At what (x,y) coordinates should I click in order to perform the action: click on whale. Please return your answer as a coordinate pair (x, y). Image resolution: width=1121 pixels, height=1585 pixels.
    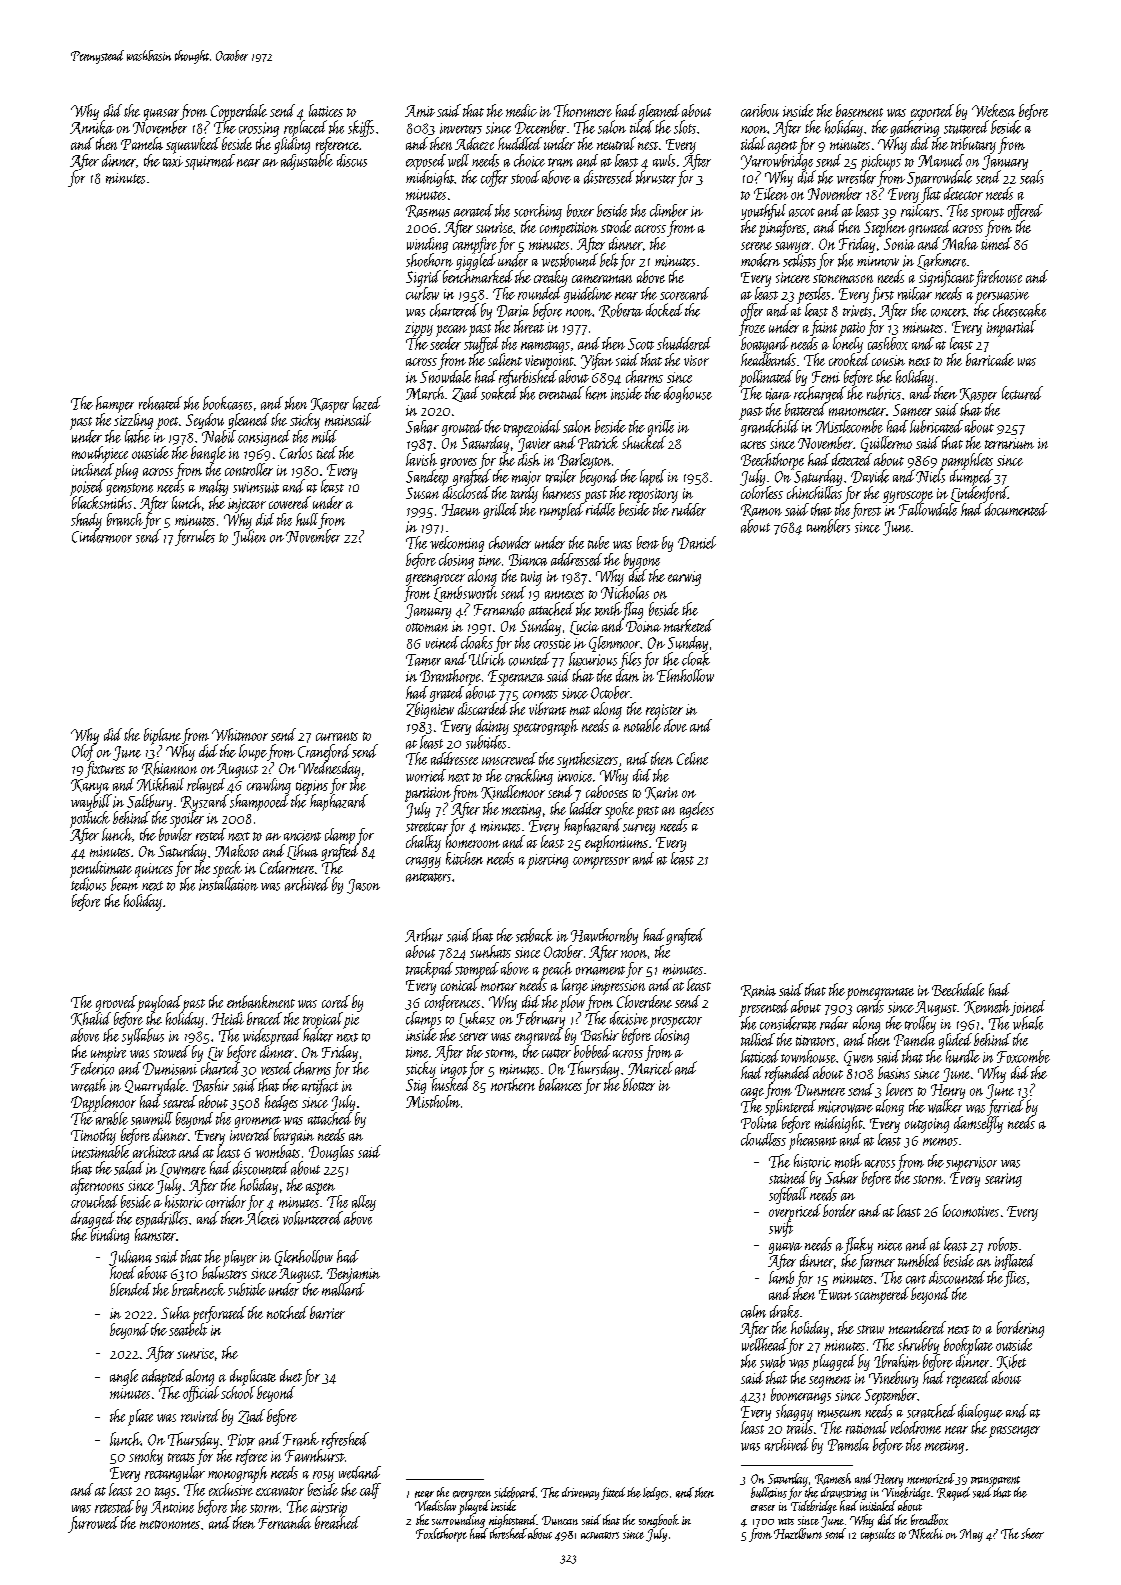
    Looking at the image, I should click on (1028, 1023).
